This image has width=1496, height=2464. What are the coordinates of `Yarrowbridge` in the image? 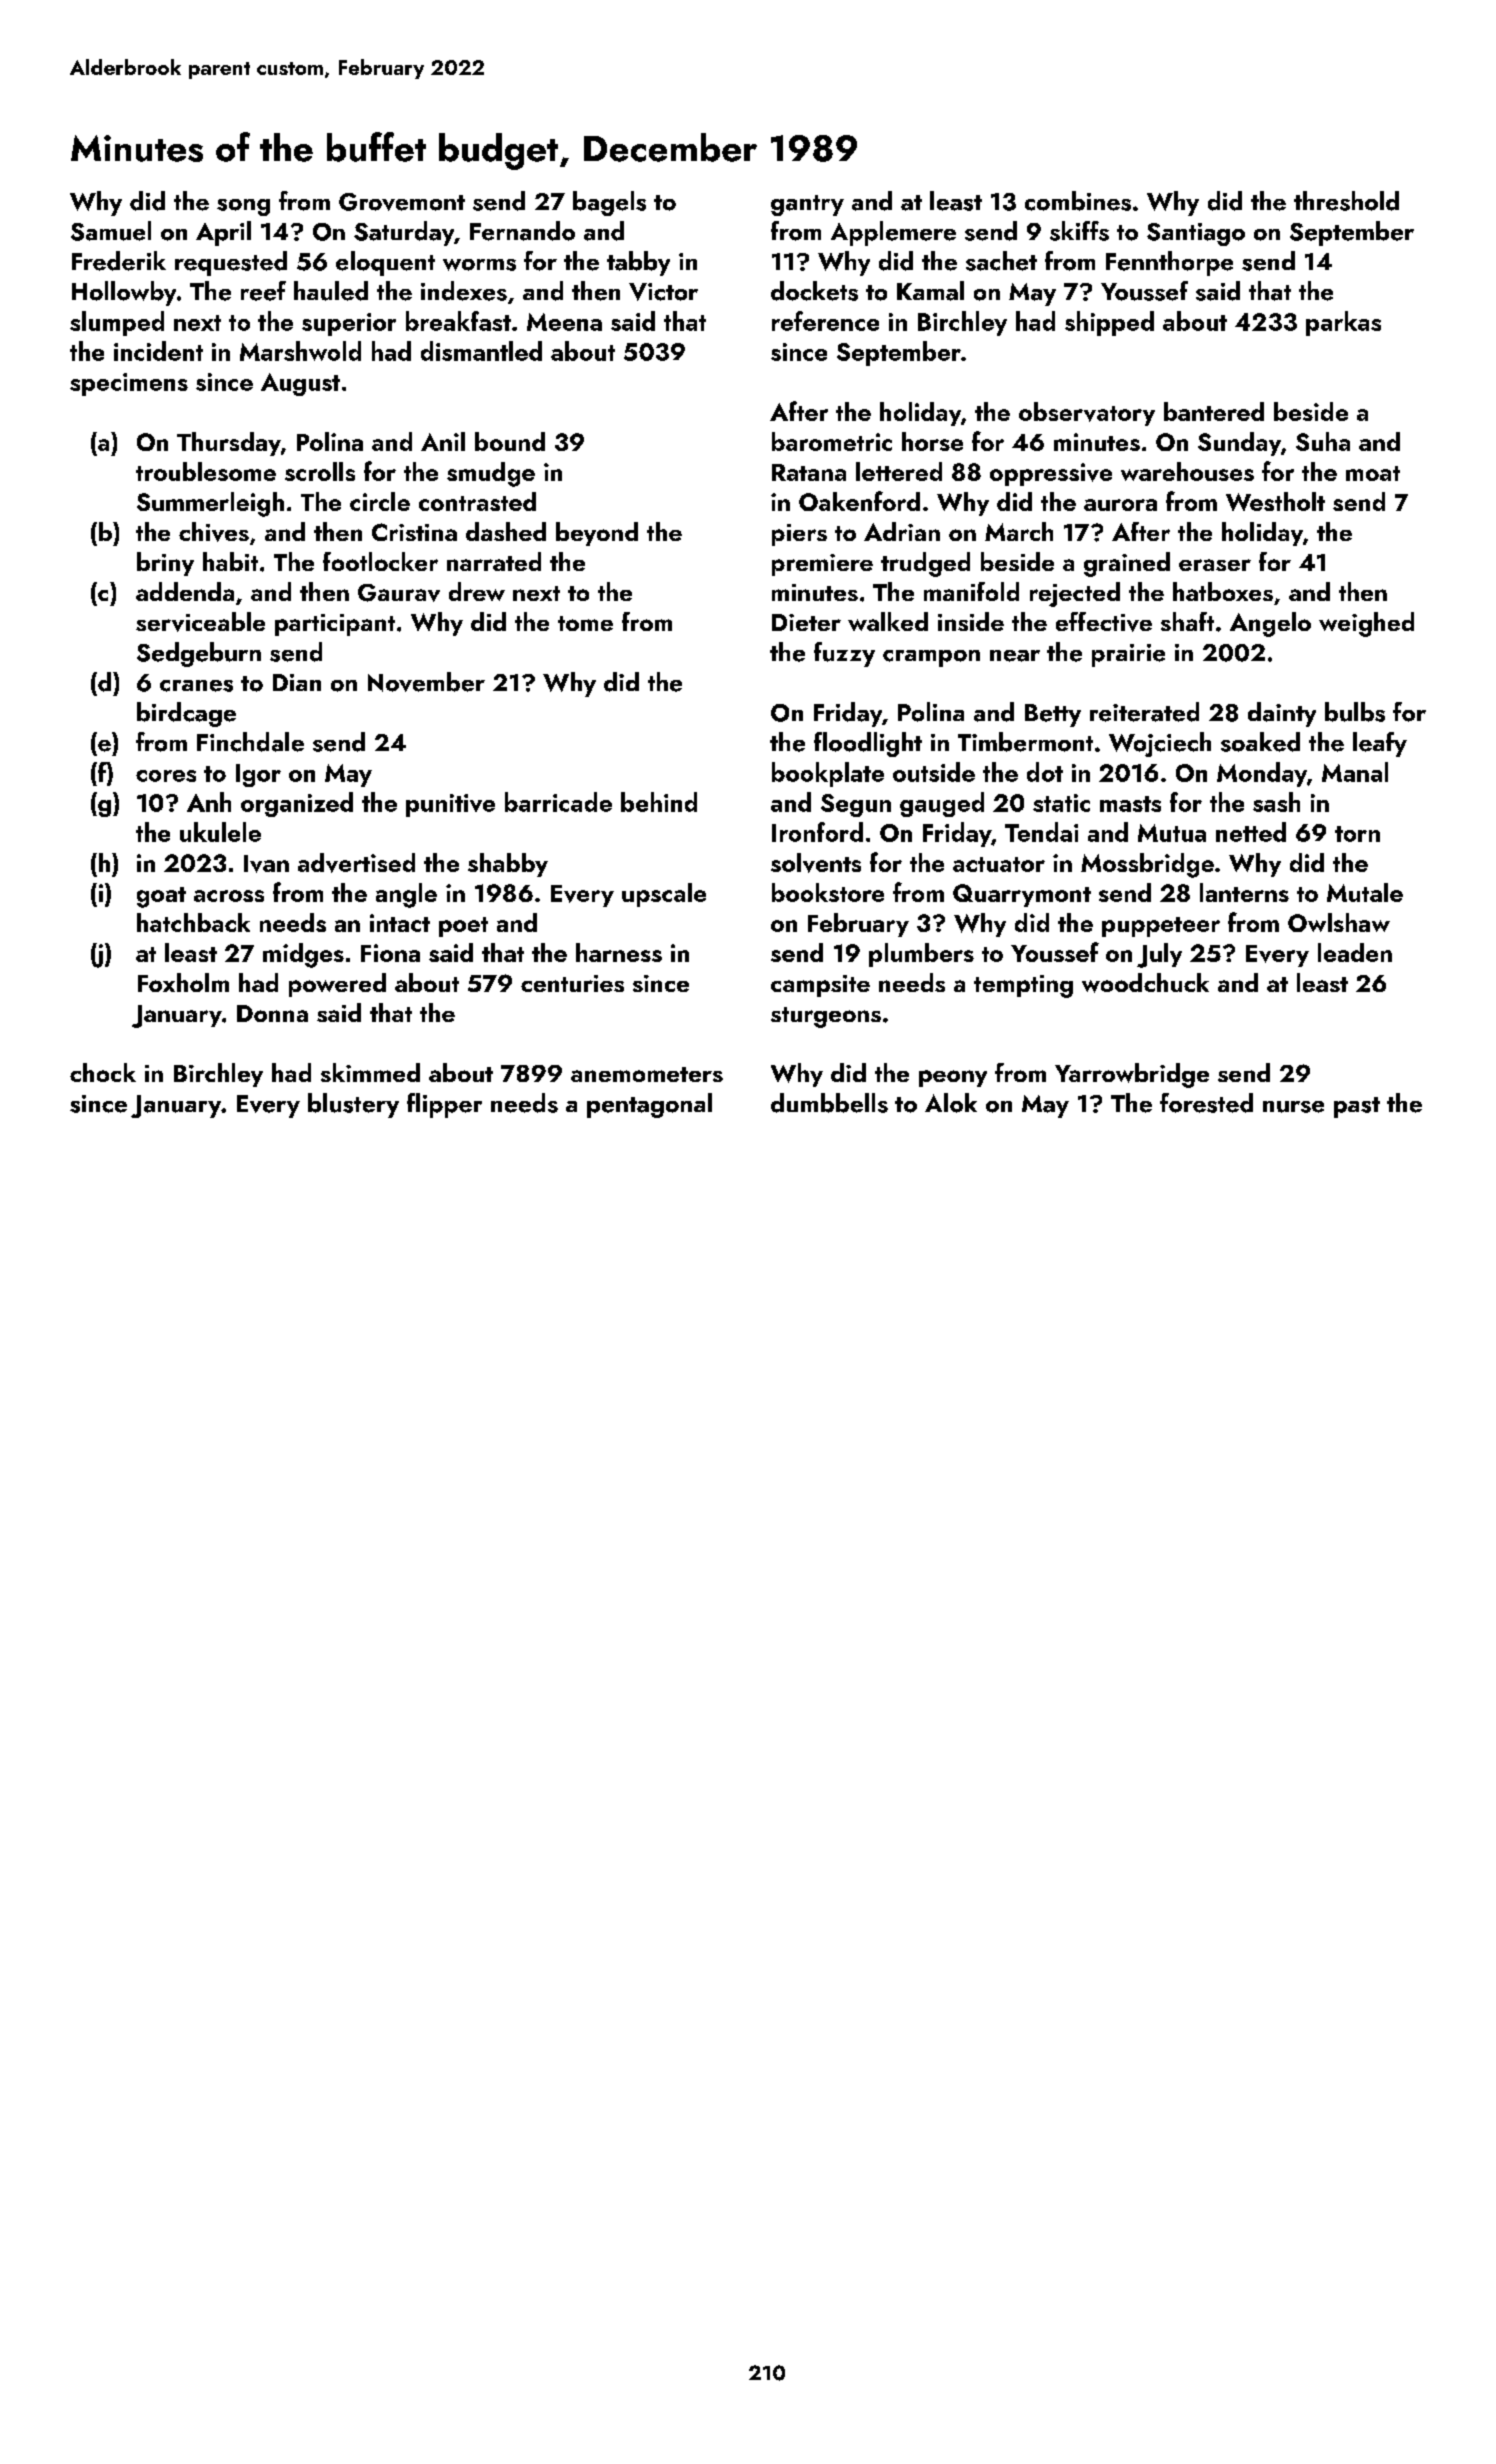 It's located at (1132, 1075).
